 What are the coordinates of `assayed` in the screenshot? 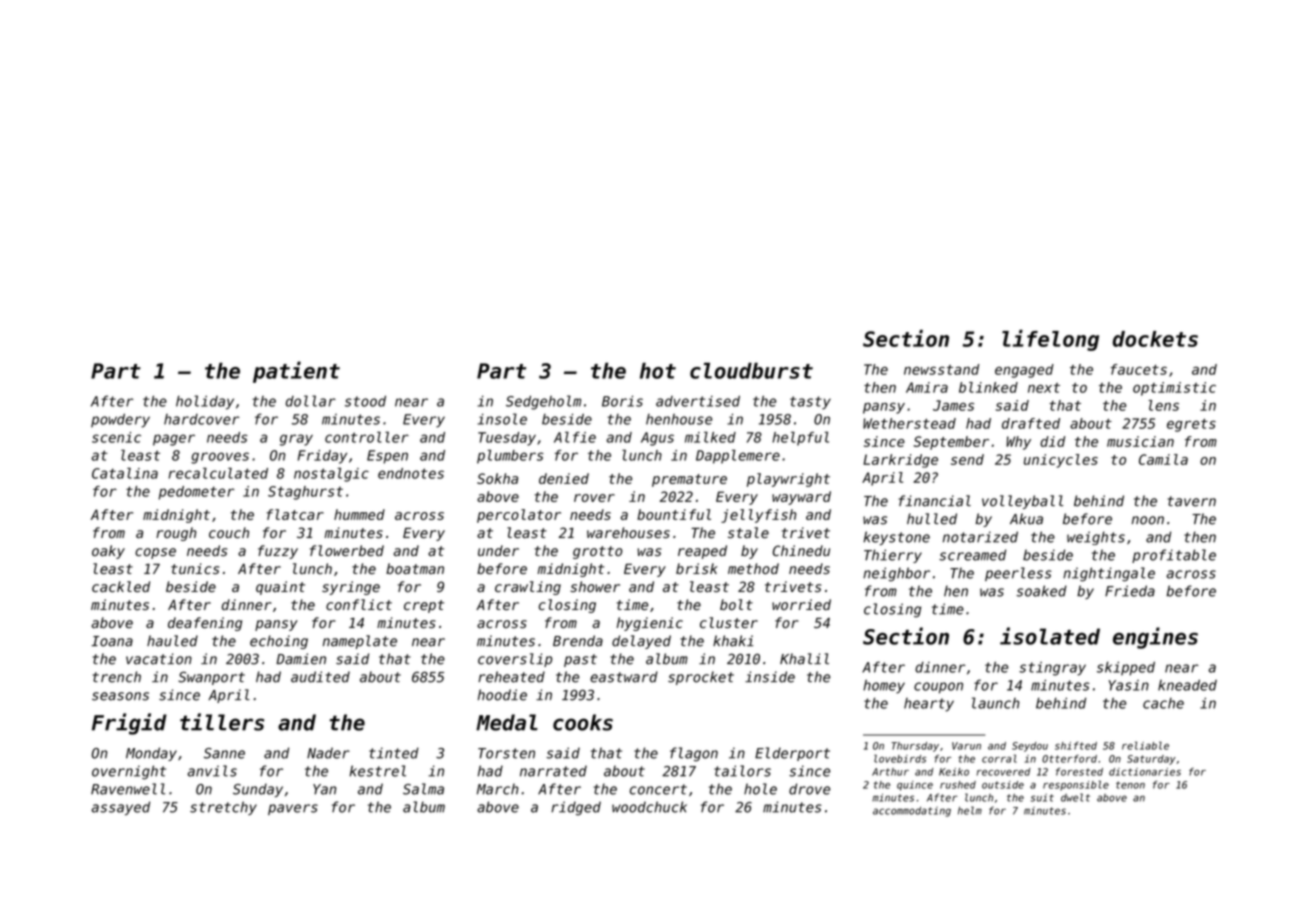 It's located at (120, 808).
